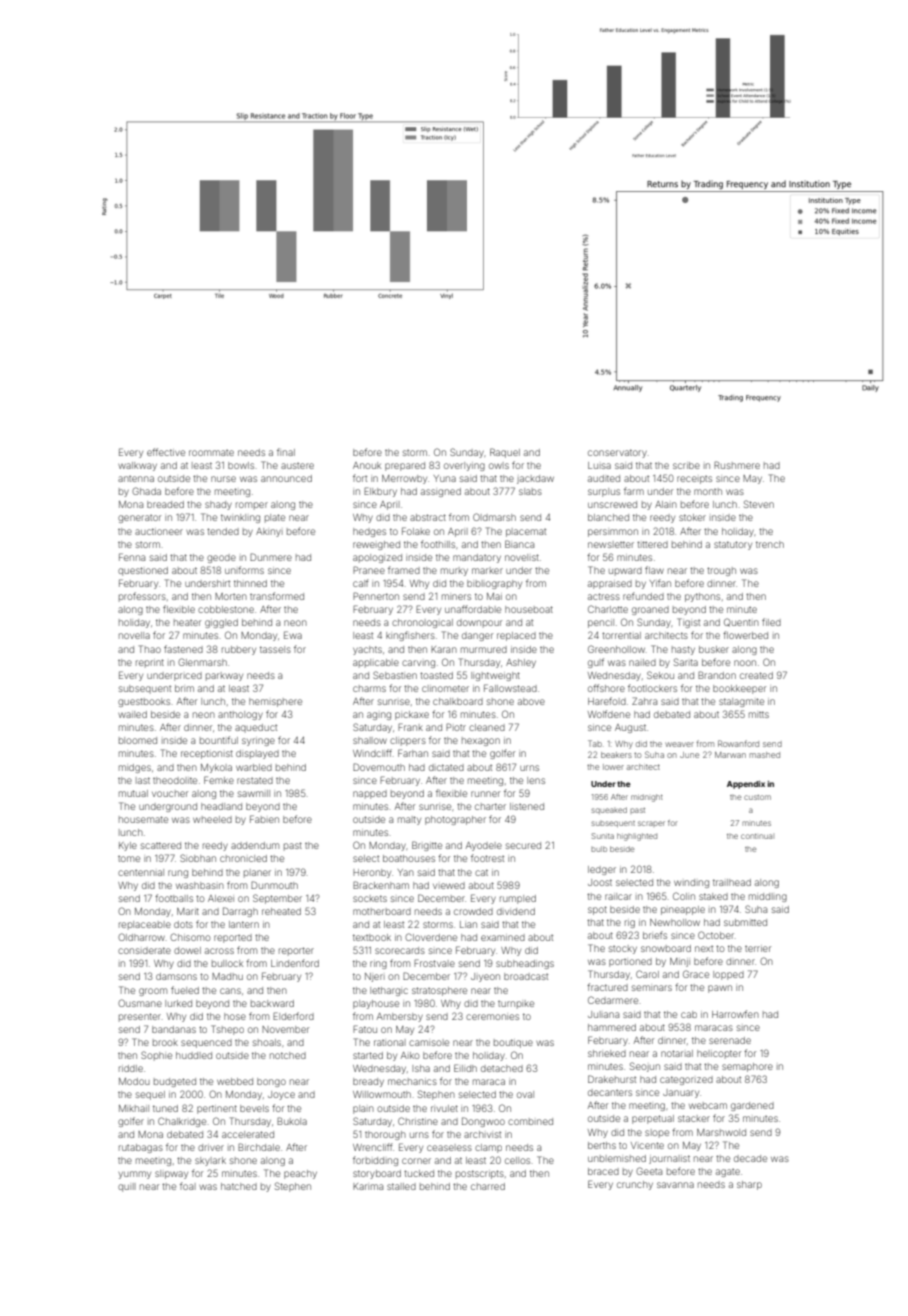 Image resolution: width=908 pixels, height=1316 pixels. I want to click on Steven, so click(759, 504).
